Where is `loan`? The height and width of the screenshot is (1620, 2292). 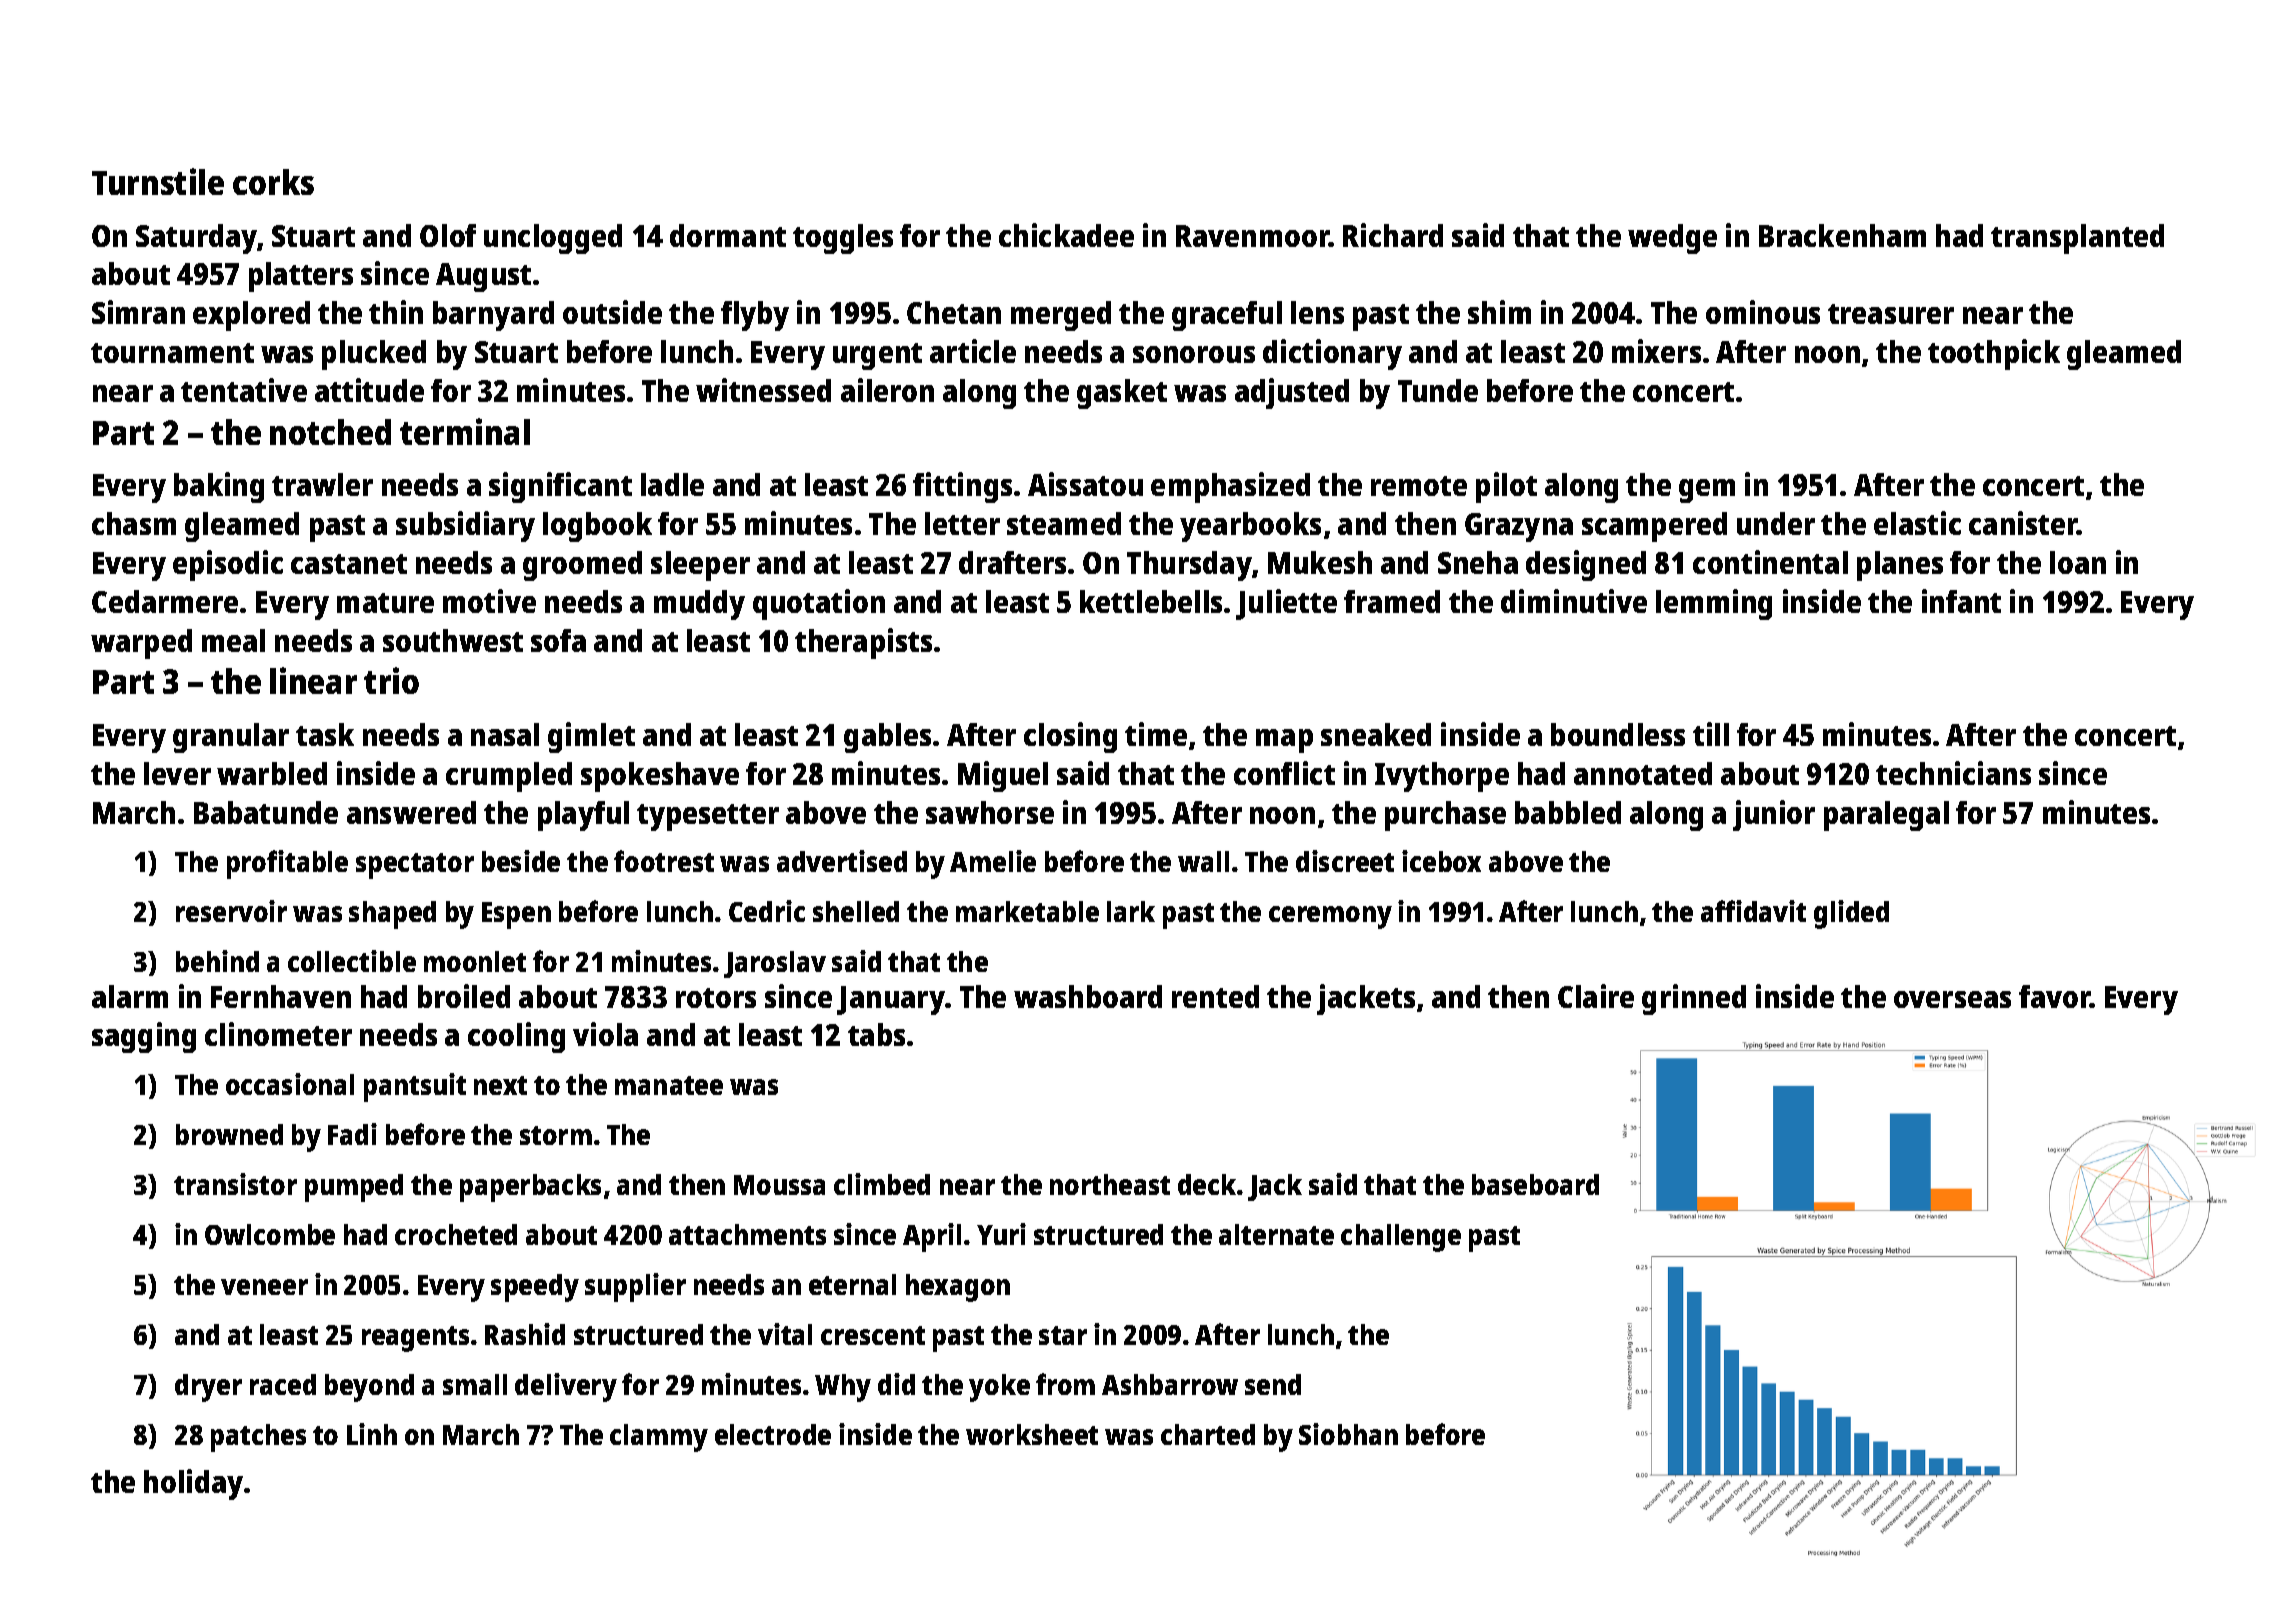 loan is located at coordinates (2078, 562).
